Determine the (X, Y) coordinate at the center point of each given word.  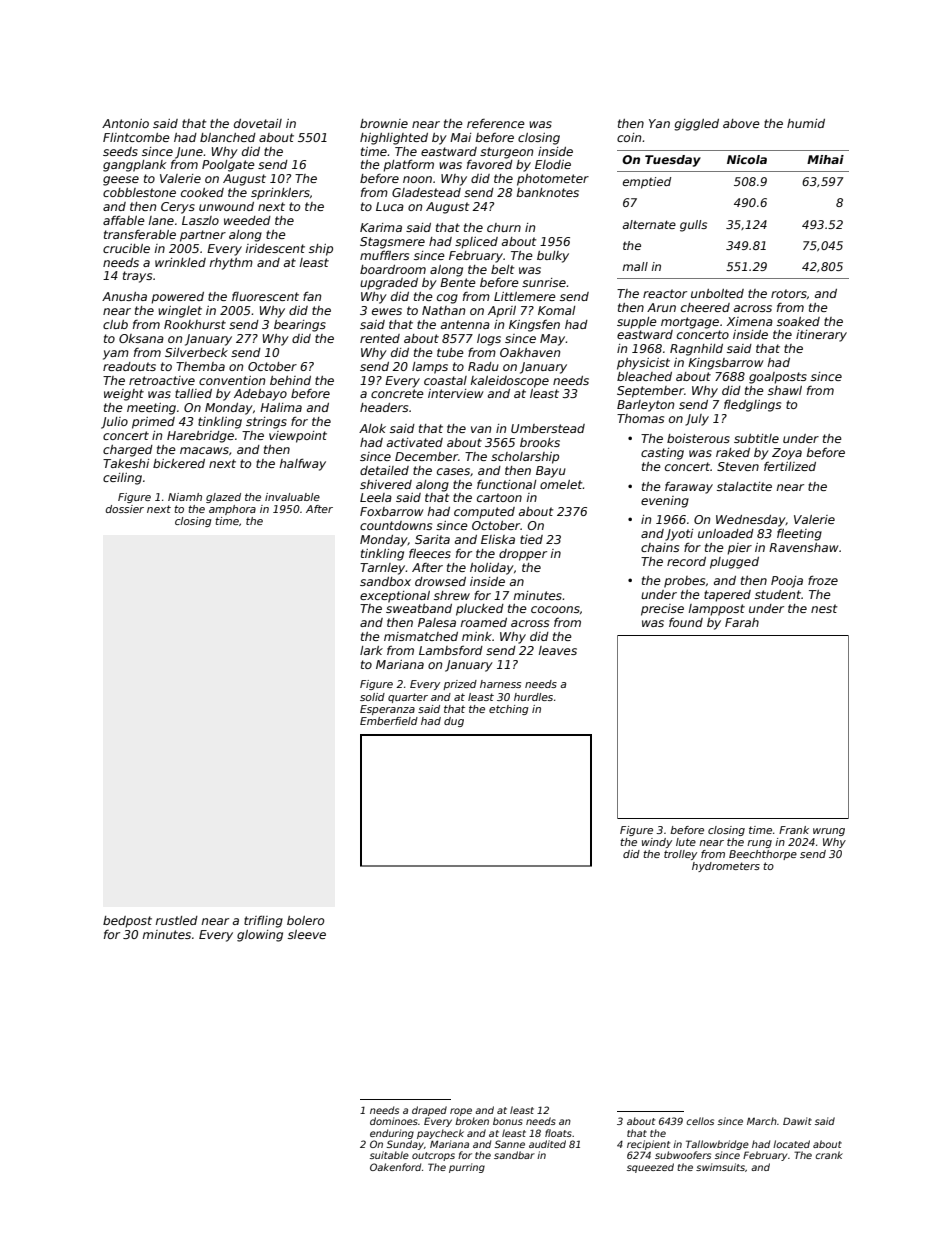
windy (657, 843)
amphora (232, 510)
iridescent (275, 248)
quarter (408, 698)
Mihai (825, 159)
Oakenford (395, 1167)
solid (372, 697)
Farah (742, 622)
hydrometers (726, 867)
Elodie (553, 164)
